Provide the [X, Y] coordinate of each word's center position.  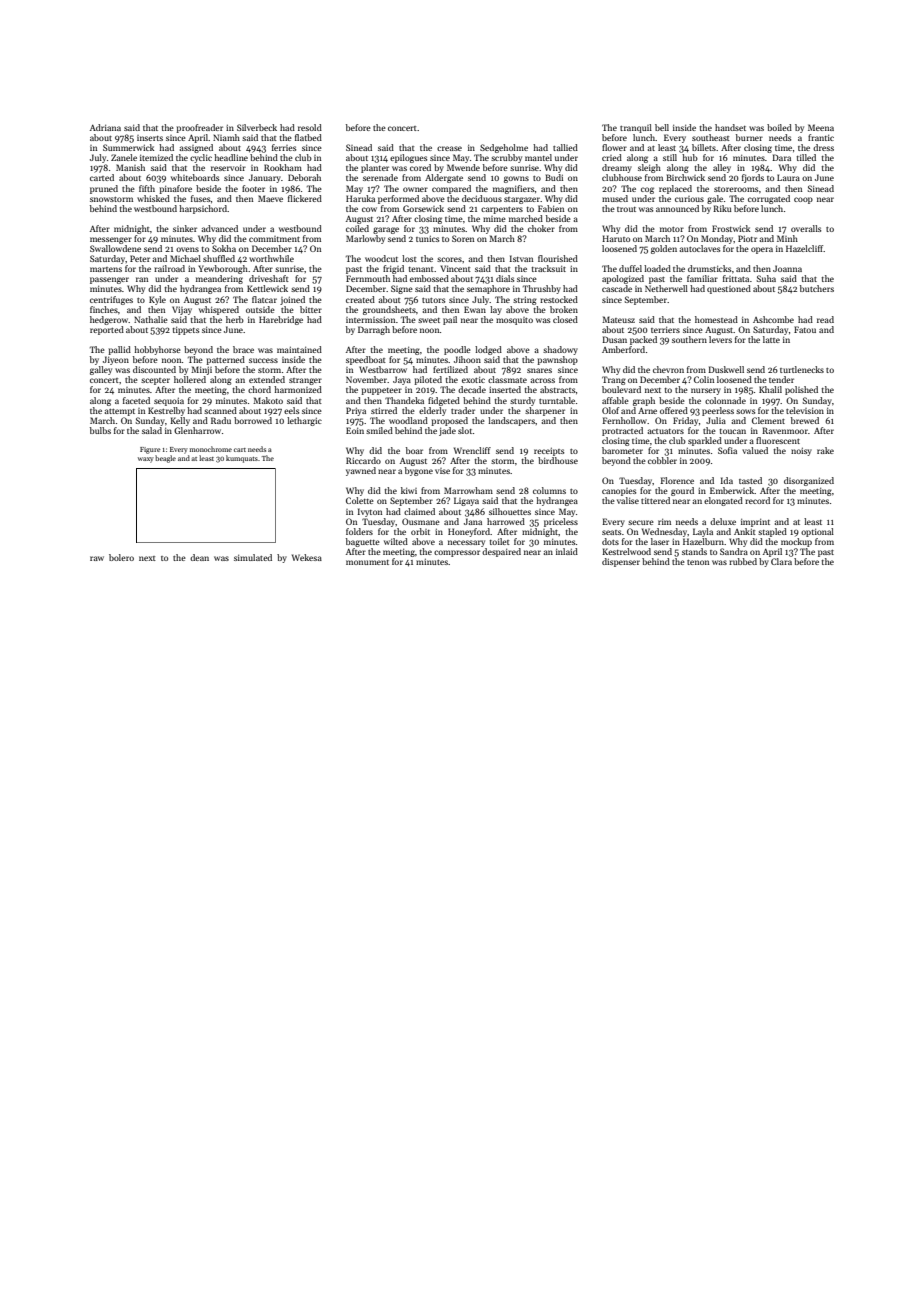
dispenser [621, 562]
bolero [121, 557]
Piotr [747, 238]
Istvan [521, 258]
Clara [781, 561]
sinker [185, 228]
